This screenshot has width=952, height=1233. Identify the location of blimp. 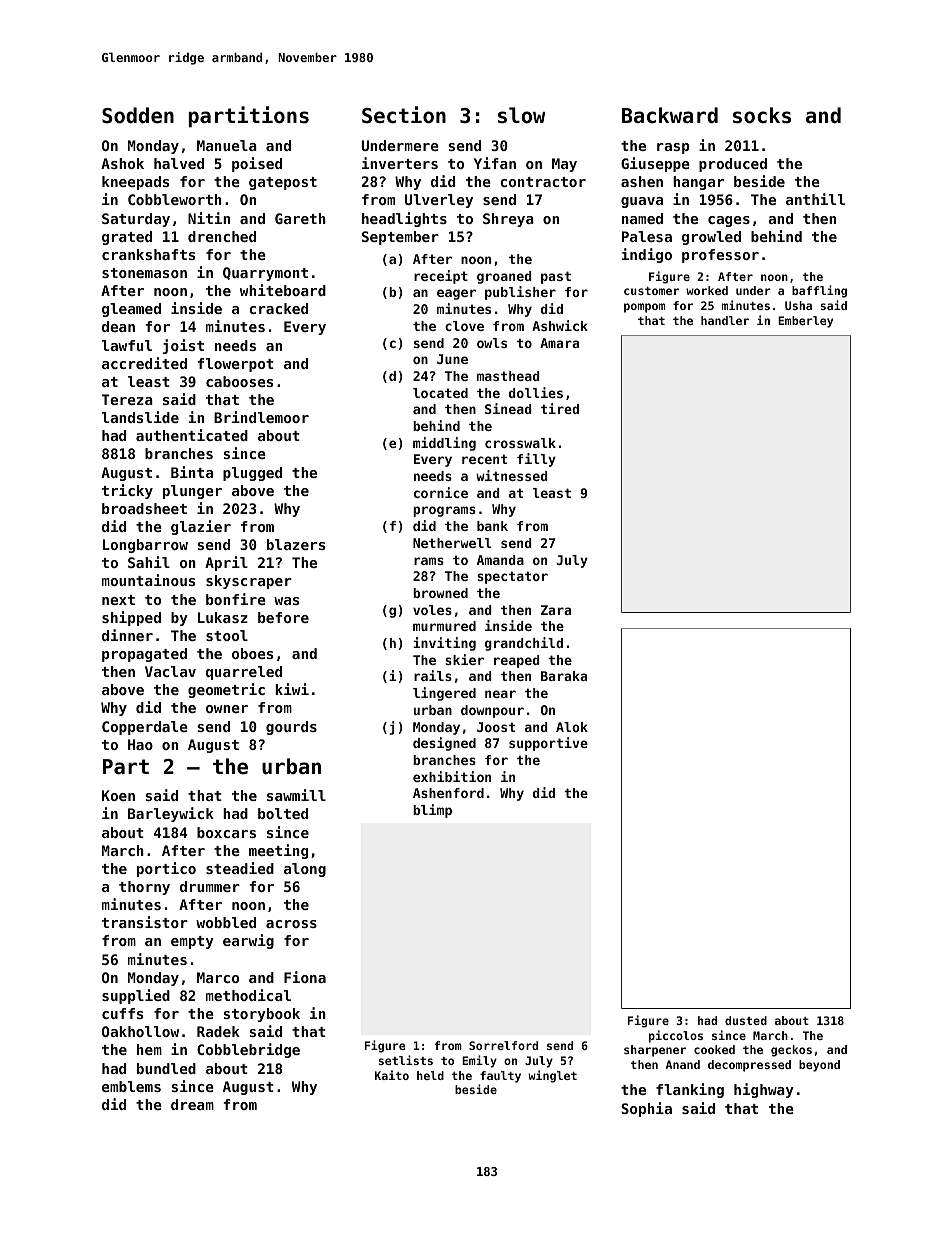
(432, 811).
